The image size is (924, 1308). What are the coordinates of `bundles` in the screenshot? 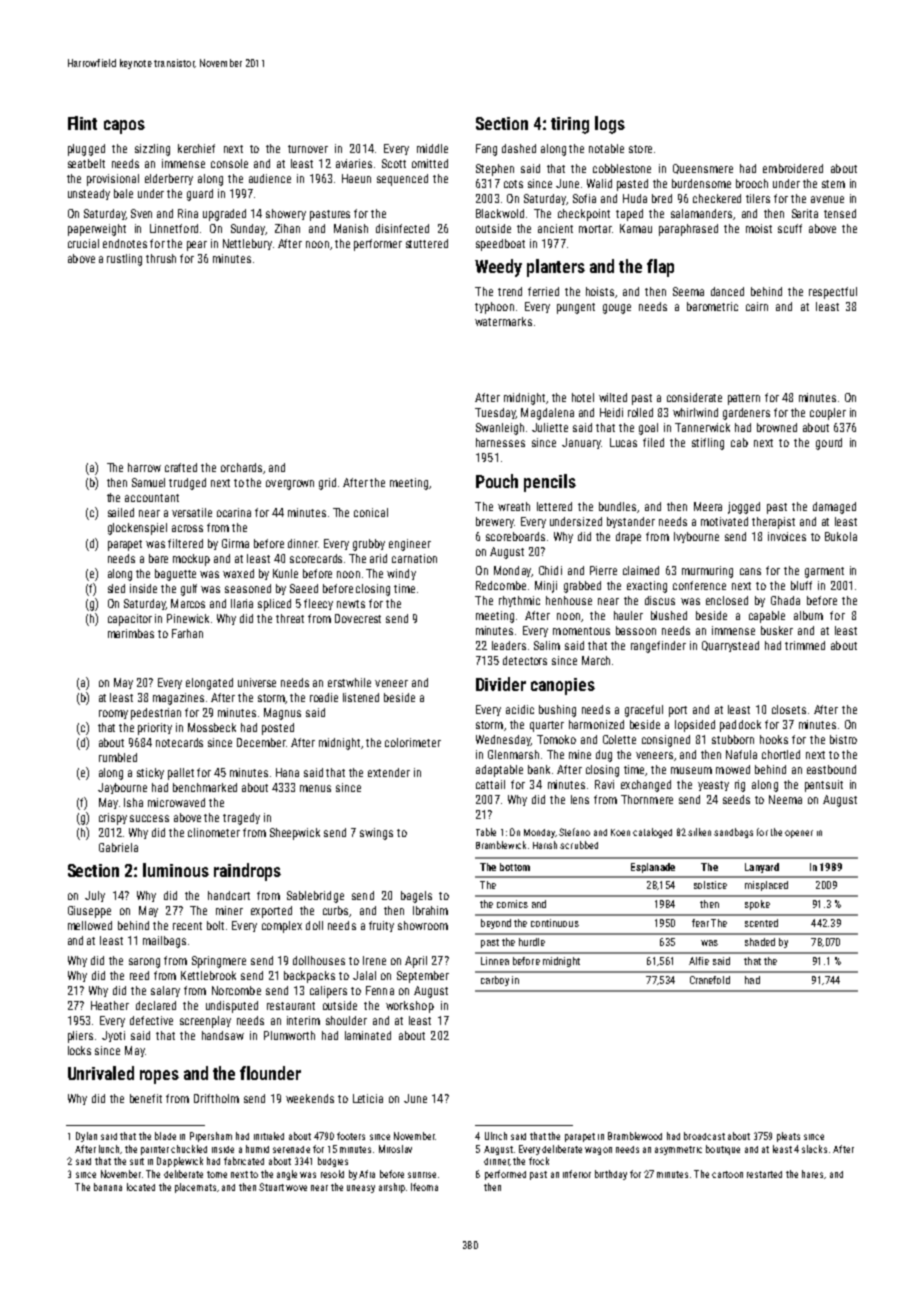 It's located at (617, 506).
